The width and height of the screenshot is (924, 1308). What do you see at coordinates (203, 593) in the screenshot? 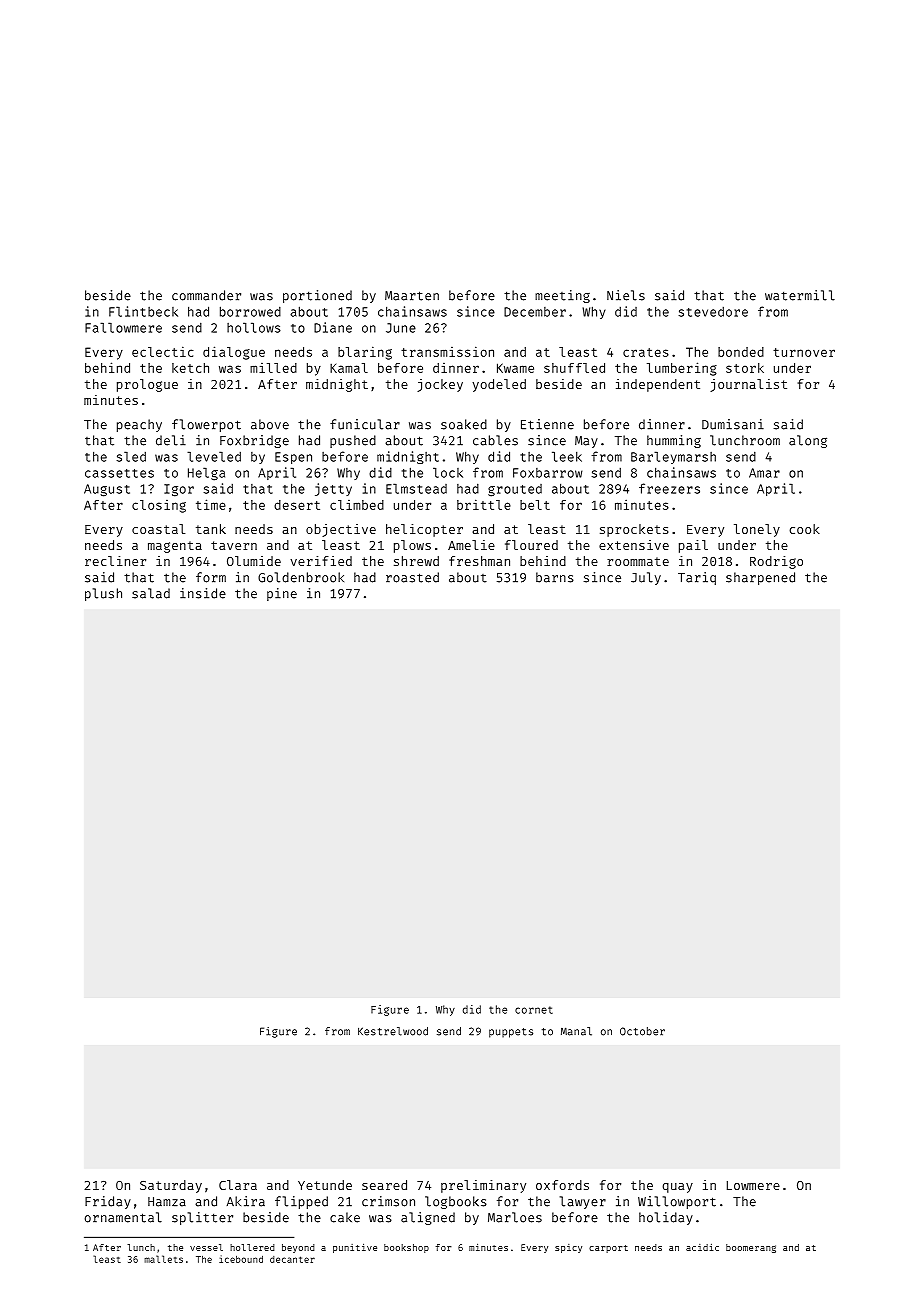
I see `inside` at bounding box center [203, 593].
